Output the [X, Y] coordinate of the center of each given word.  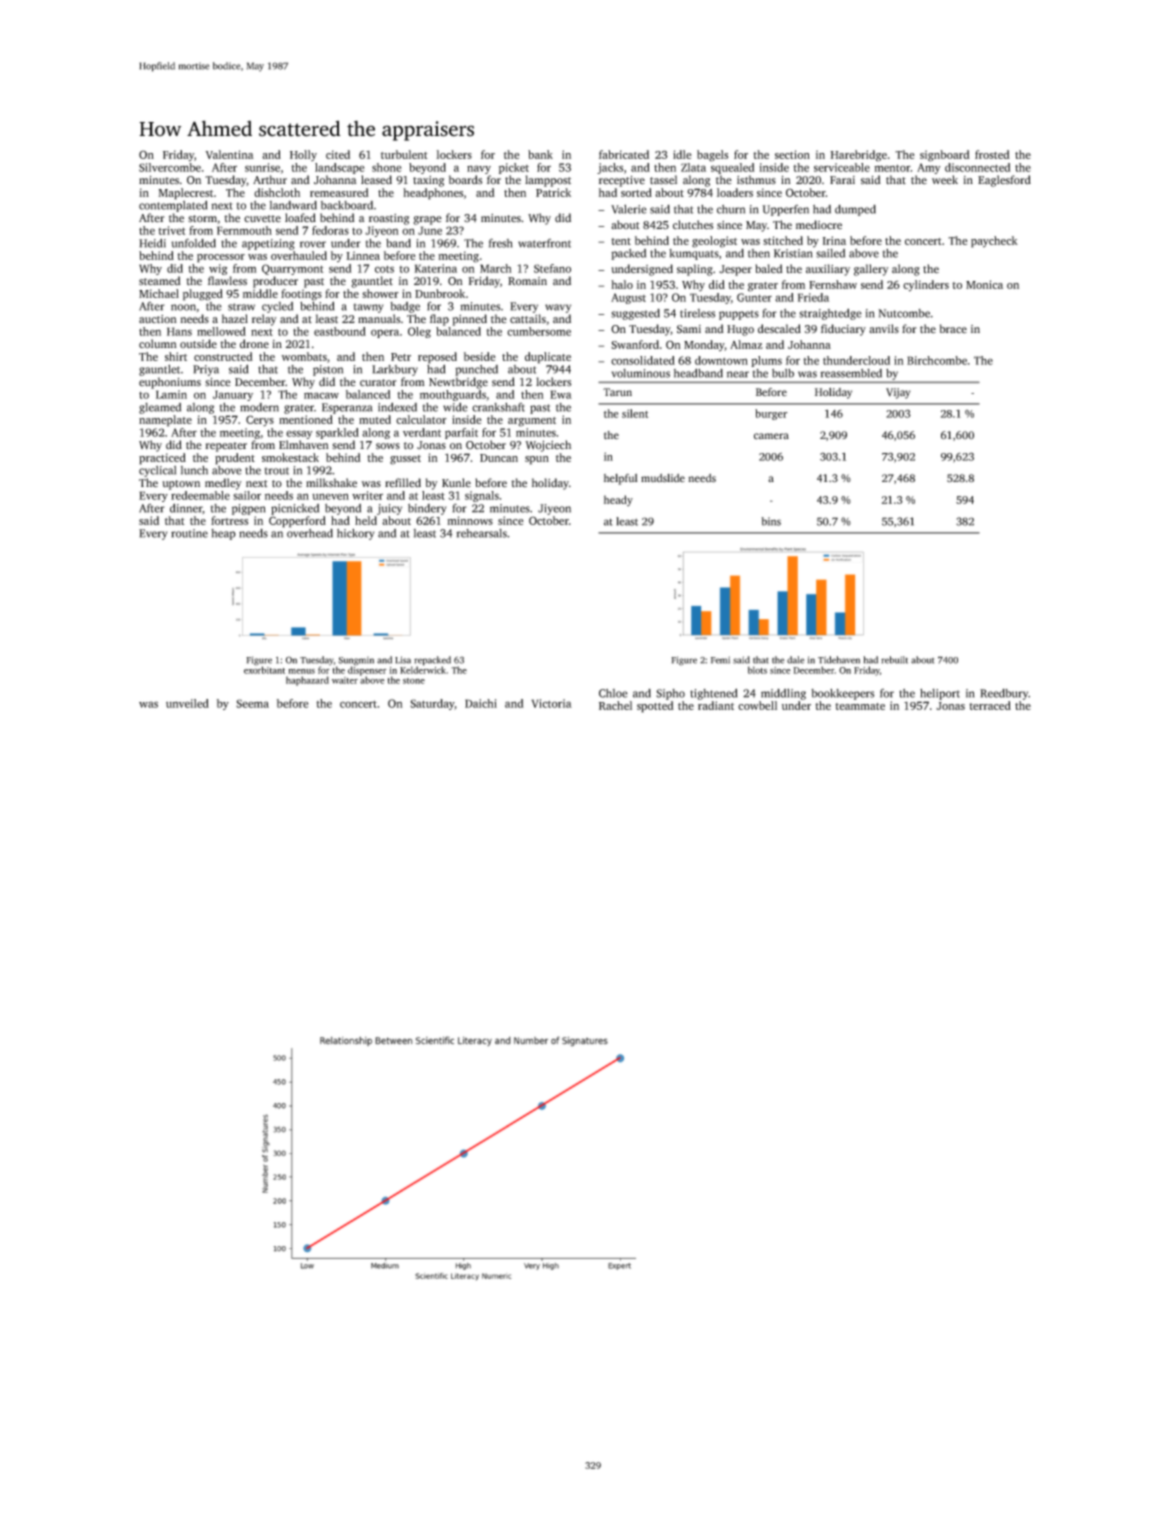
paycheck [994, 242]
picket [514, 168]
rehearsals [481, 533]
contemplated [173, 206]
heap [223, 534]
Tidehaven [839, 660]
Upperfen [785, 210]
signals [482, 496]
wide [455, 407]
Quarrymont [293, 269]
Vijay [898, 393]
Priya [206, 370]
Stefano [552, 268]
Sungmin [356, 661]
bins [771, 521]
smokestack [290, 457]
